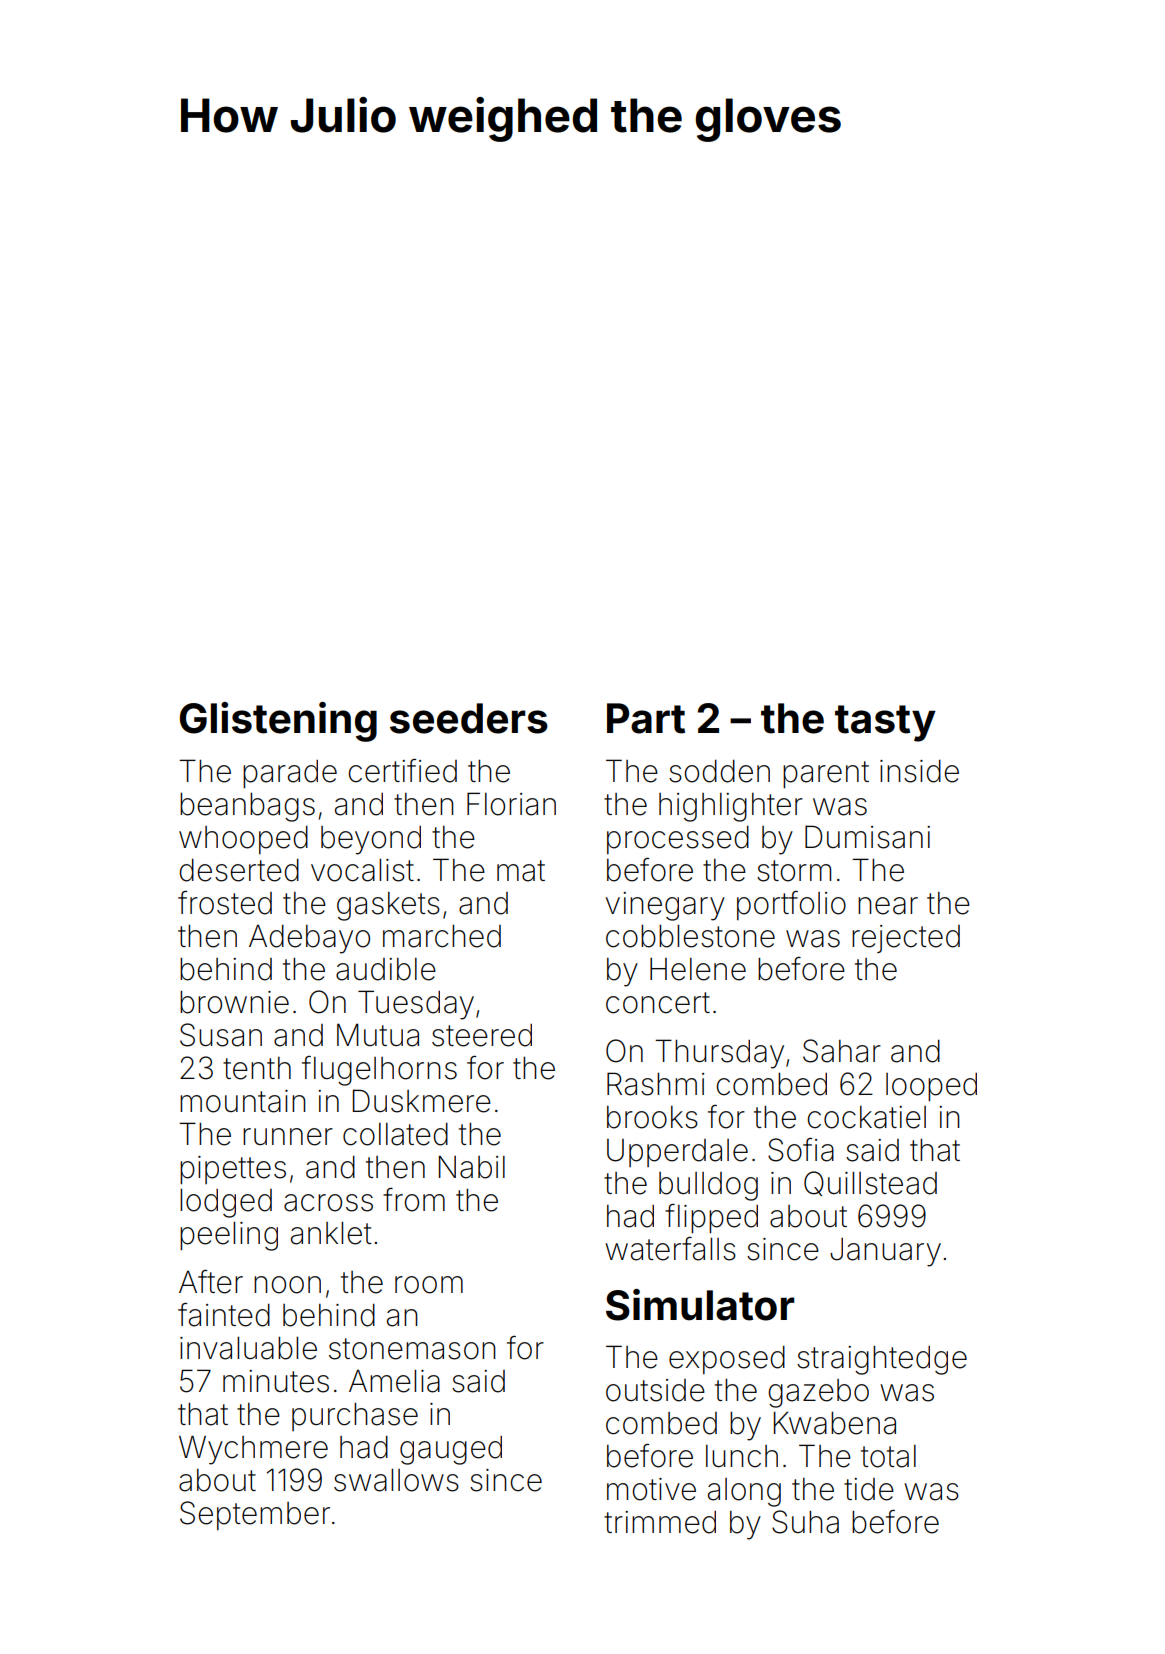 This screenshot has width=1165, height=1654. I want to click on Dumisani, so click(867, 837).
